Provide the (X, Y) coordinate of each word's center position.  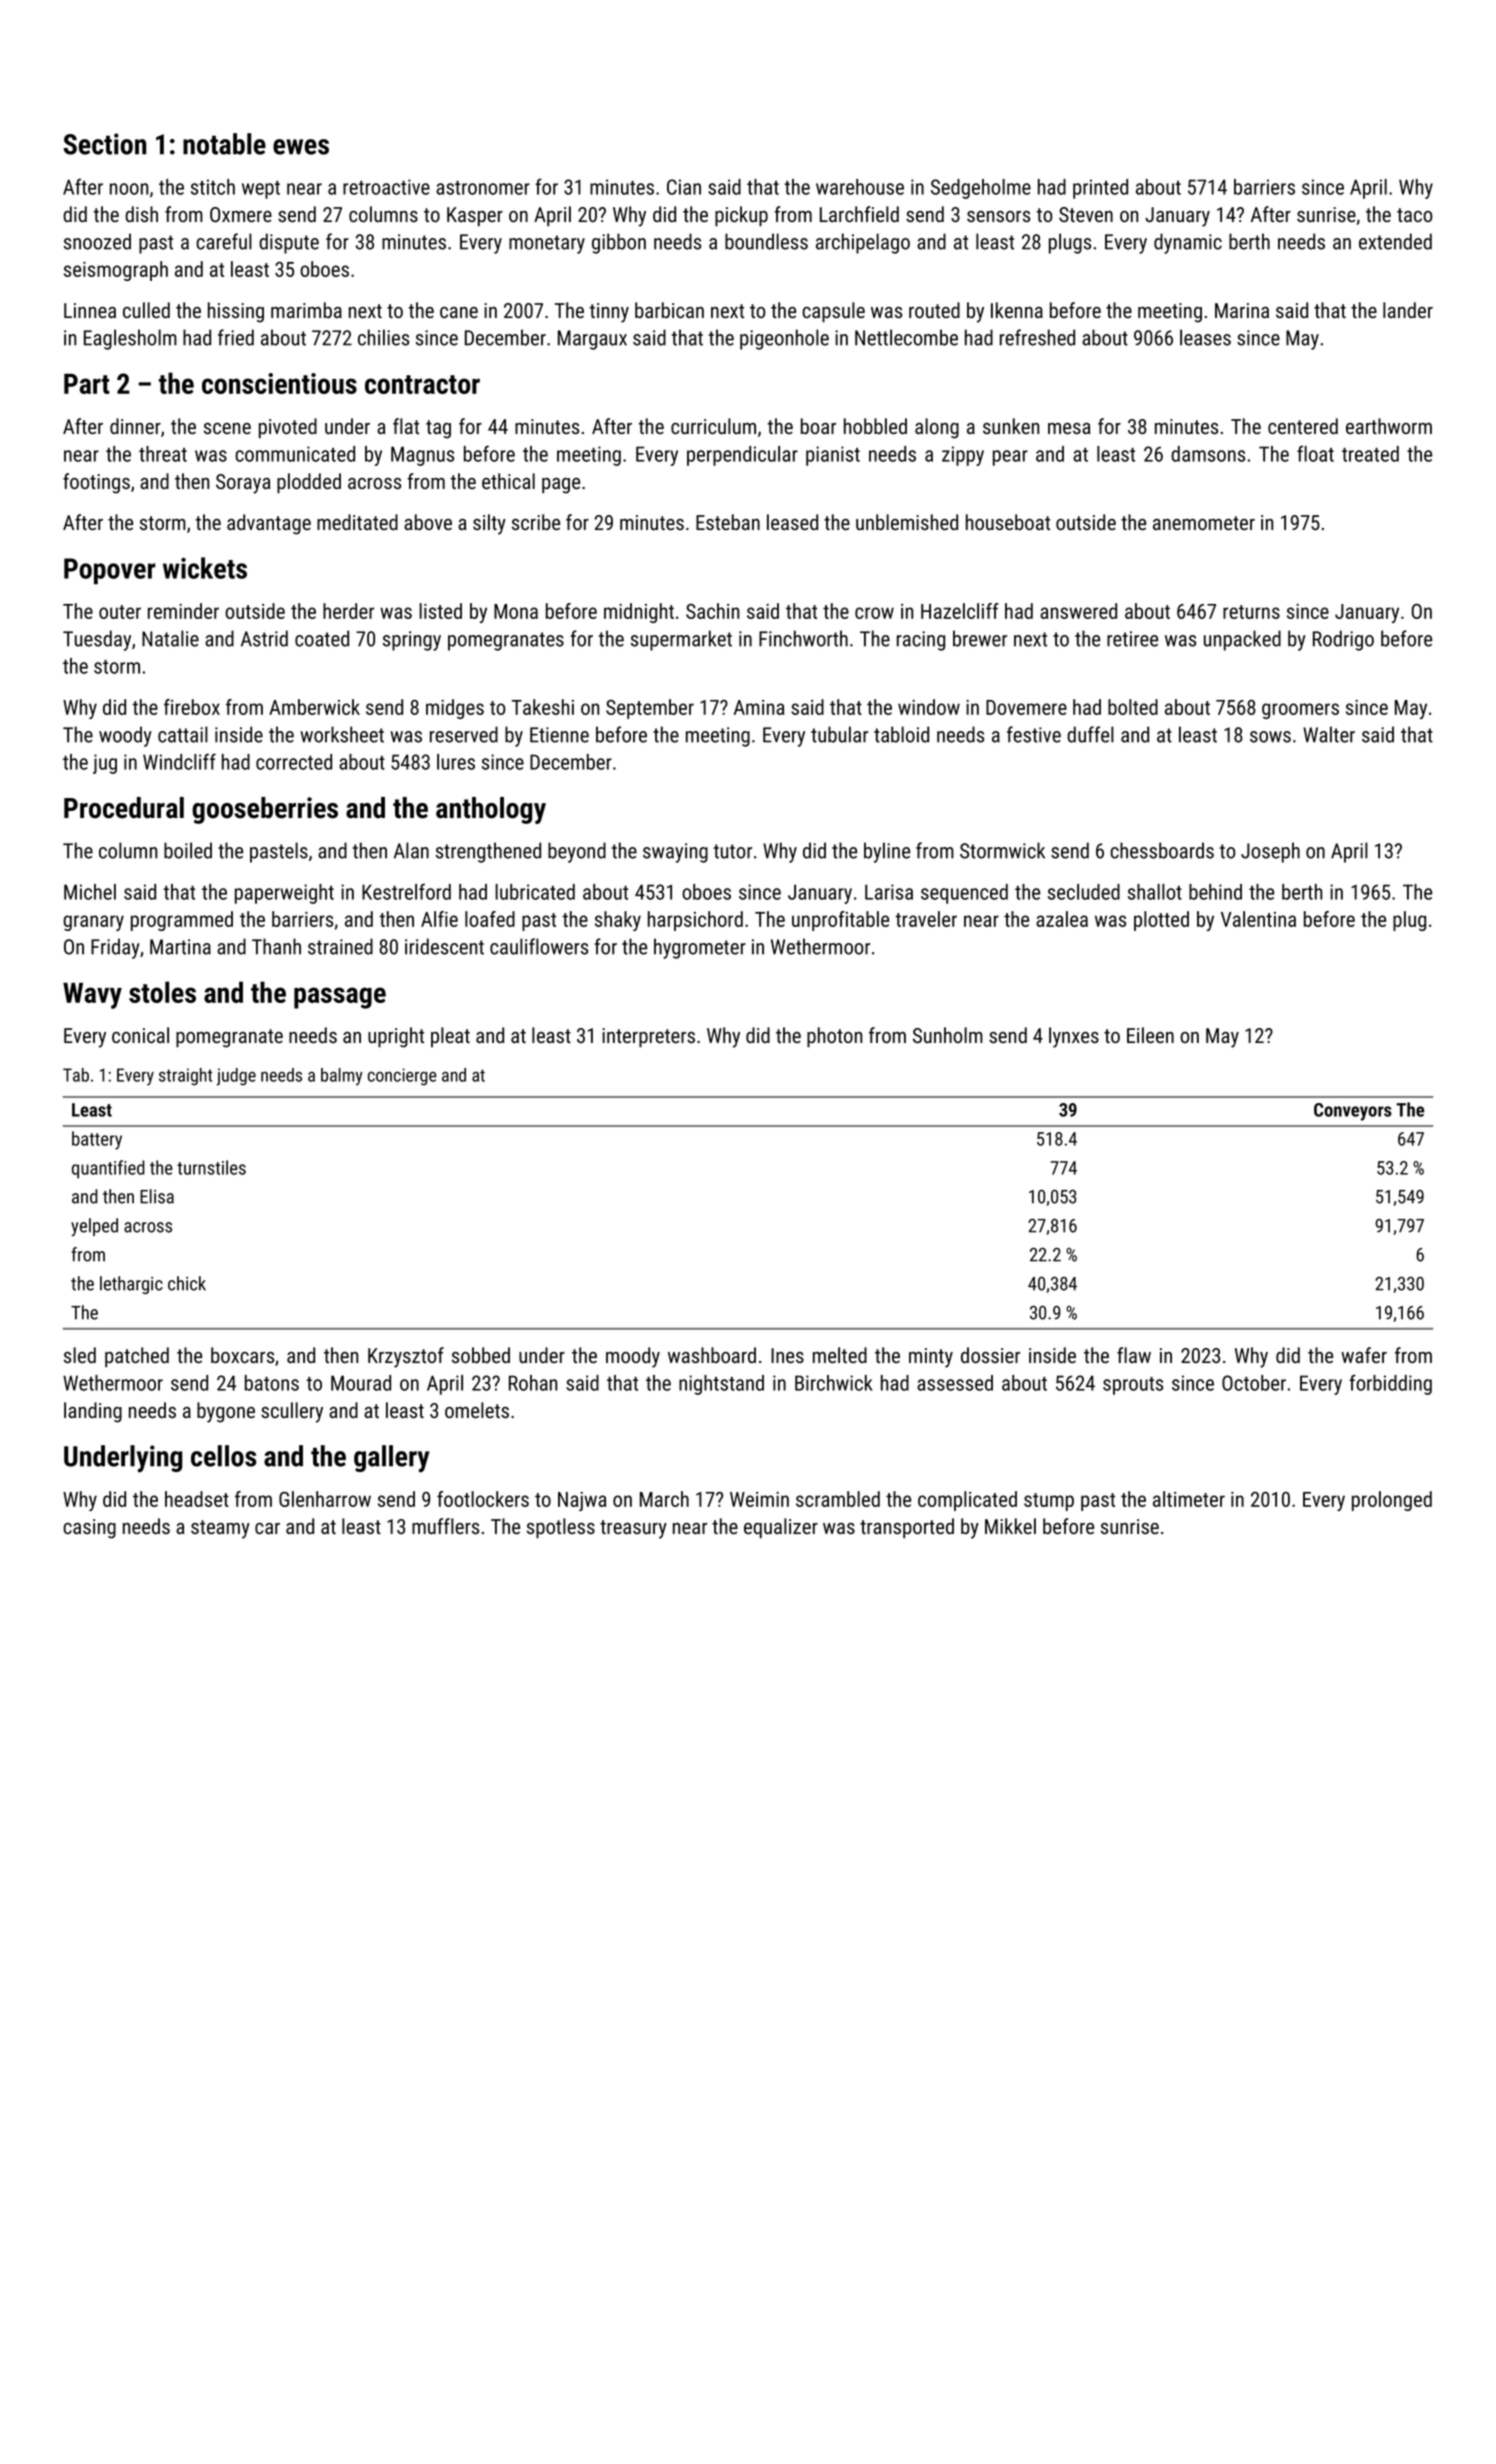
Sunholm (948, 1035)
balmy (342, 1077)
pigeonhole (784, 339)
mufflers (445, 1526)
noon (129, 189)
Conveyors (1353, 1112)
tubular (839, 734)
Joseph (1270, 852)
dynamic (1188, 243)
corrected (294, 762)
